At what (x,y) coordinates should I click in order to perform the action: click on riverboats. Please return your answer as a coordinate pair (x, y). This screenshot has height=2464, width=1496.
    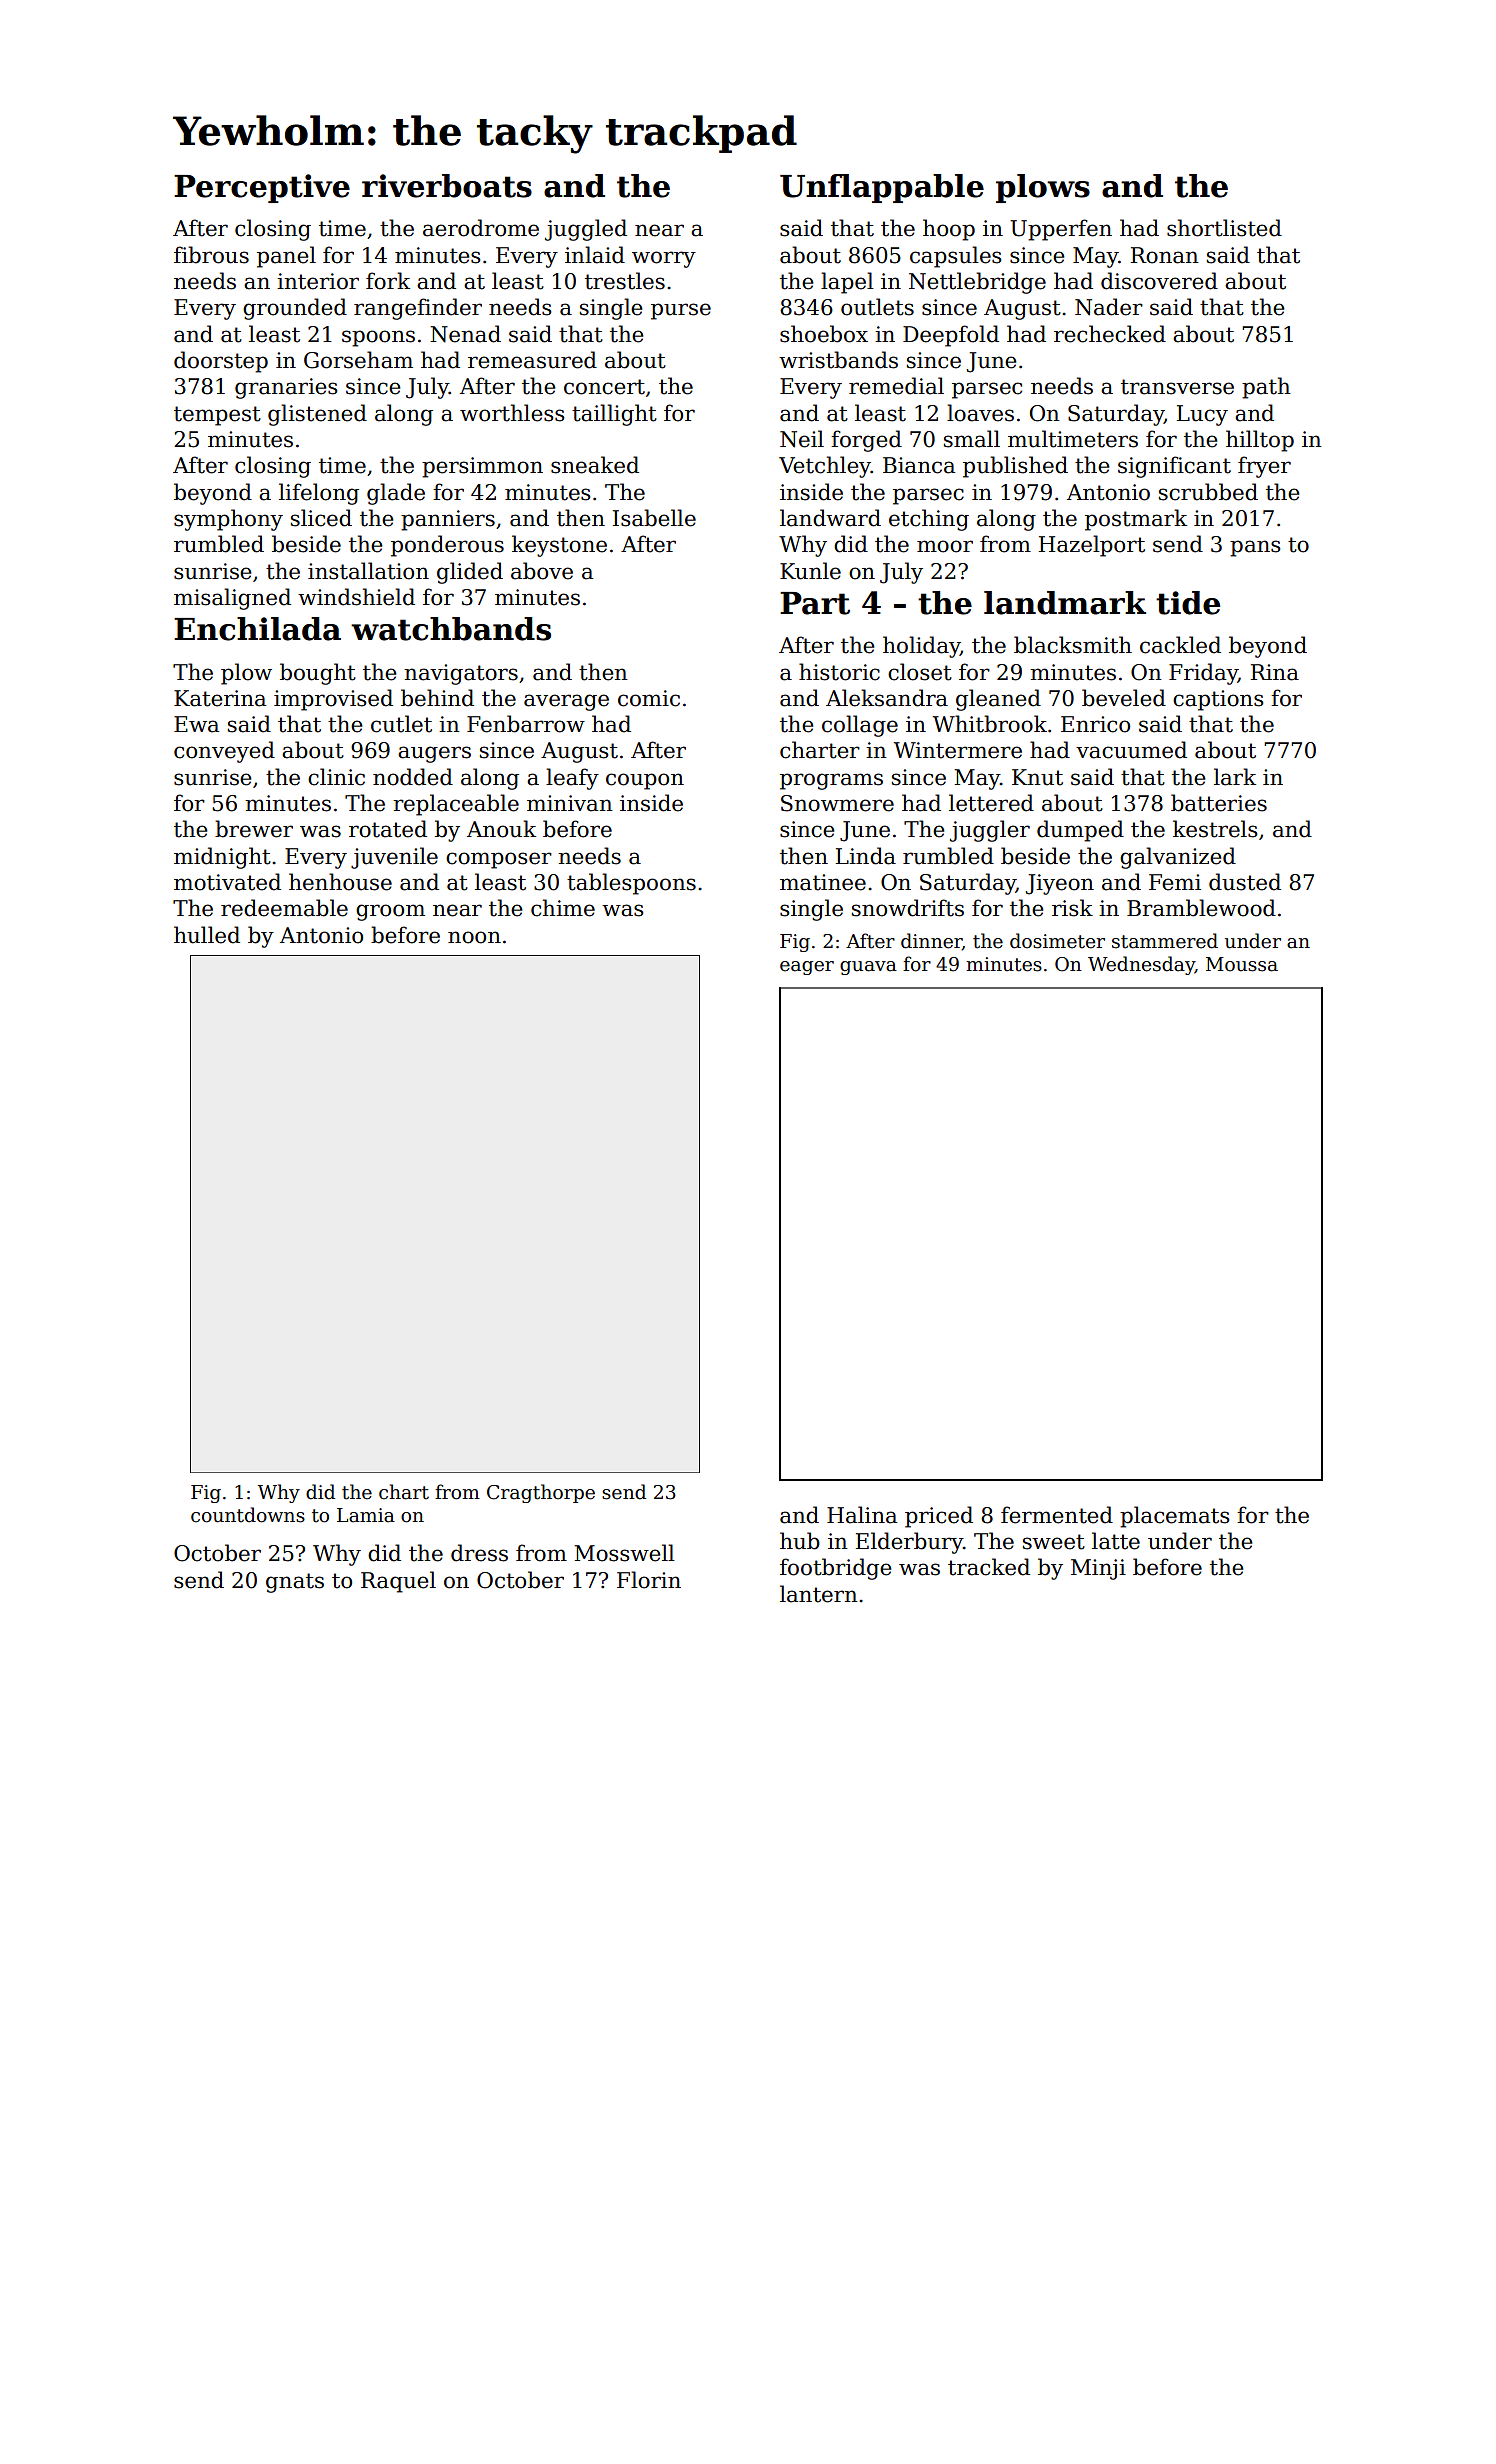
    Looking at the image, I should click on (447, 186).
